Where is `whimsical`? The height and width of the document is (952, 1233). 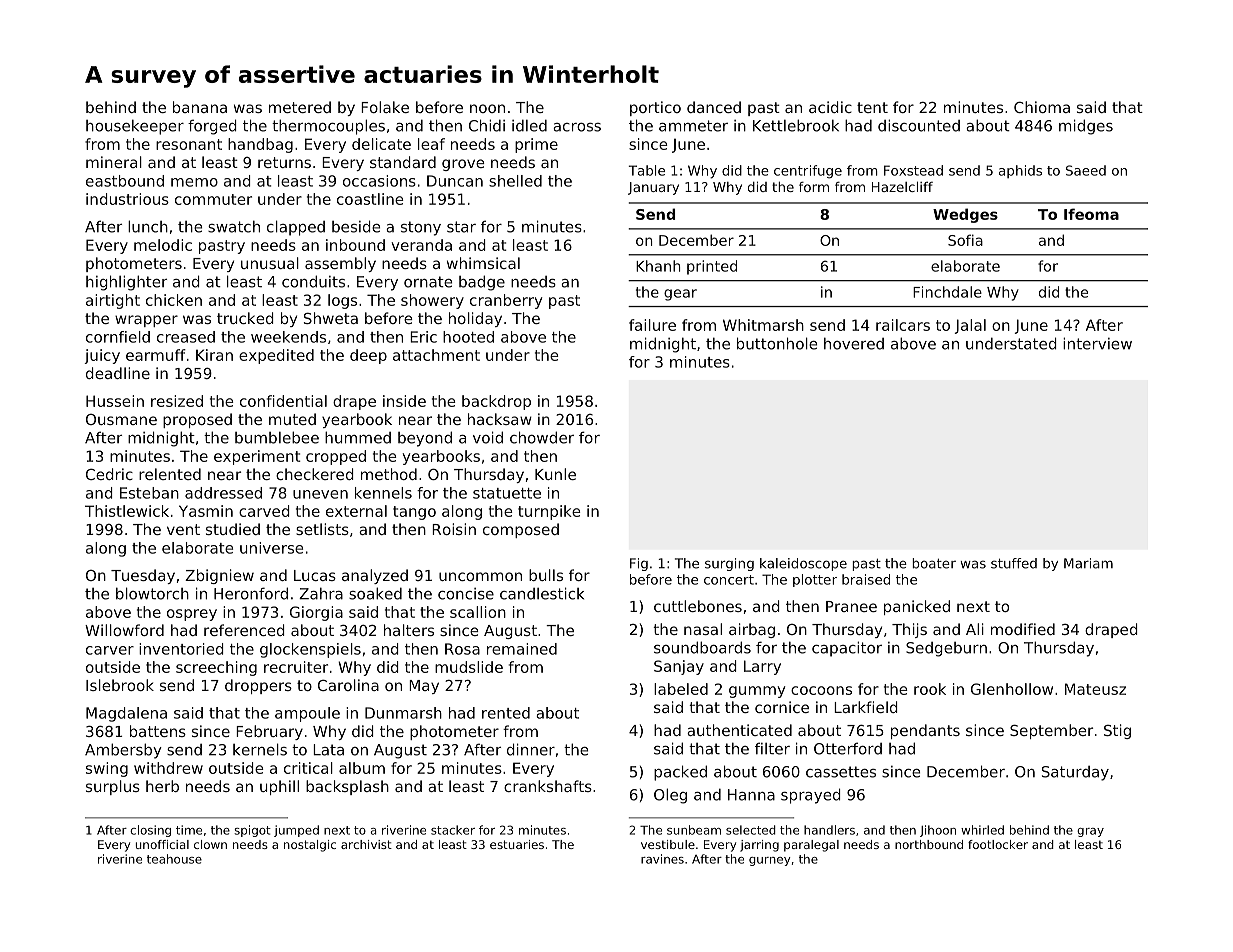
whimsical is located at coordinates (483, 263).
